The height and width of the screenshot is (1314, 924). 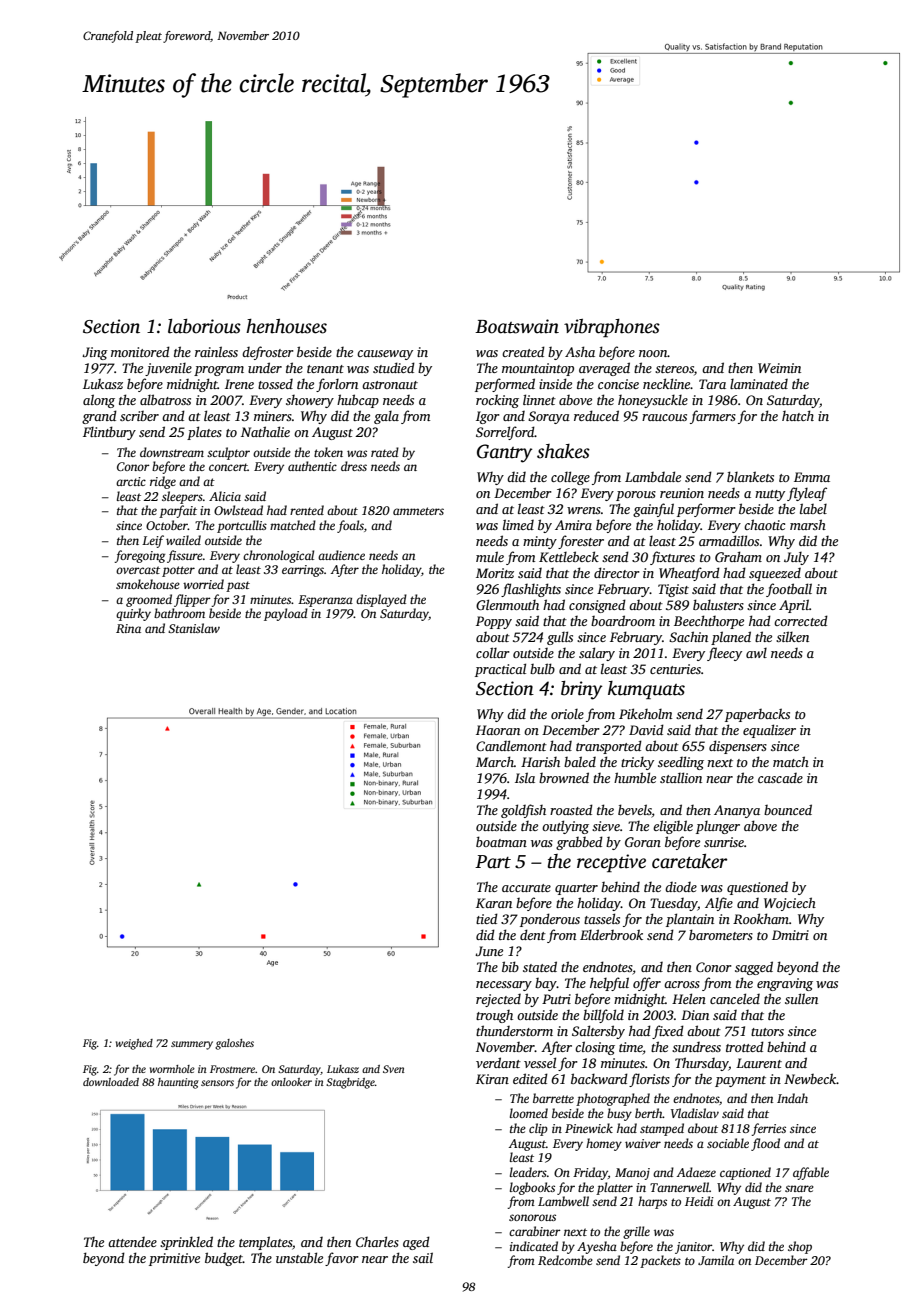 I want to click on Boatswain, so click(x=517, y=326).
